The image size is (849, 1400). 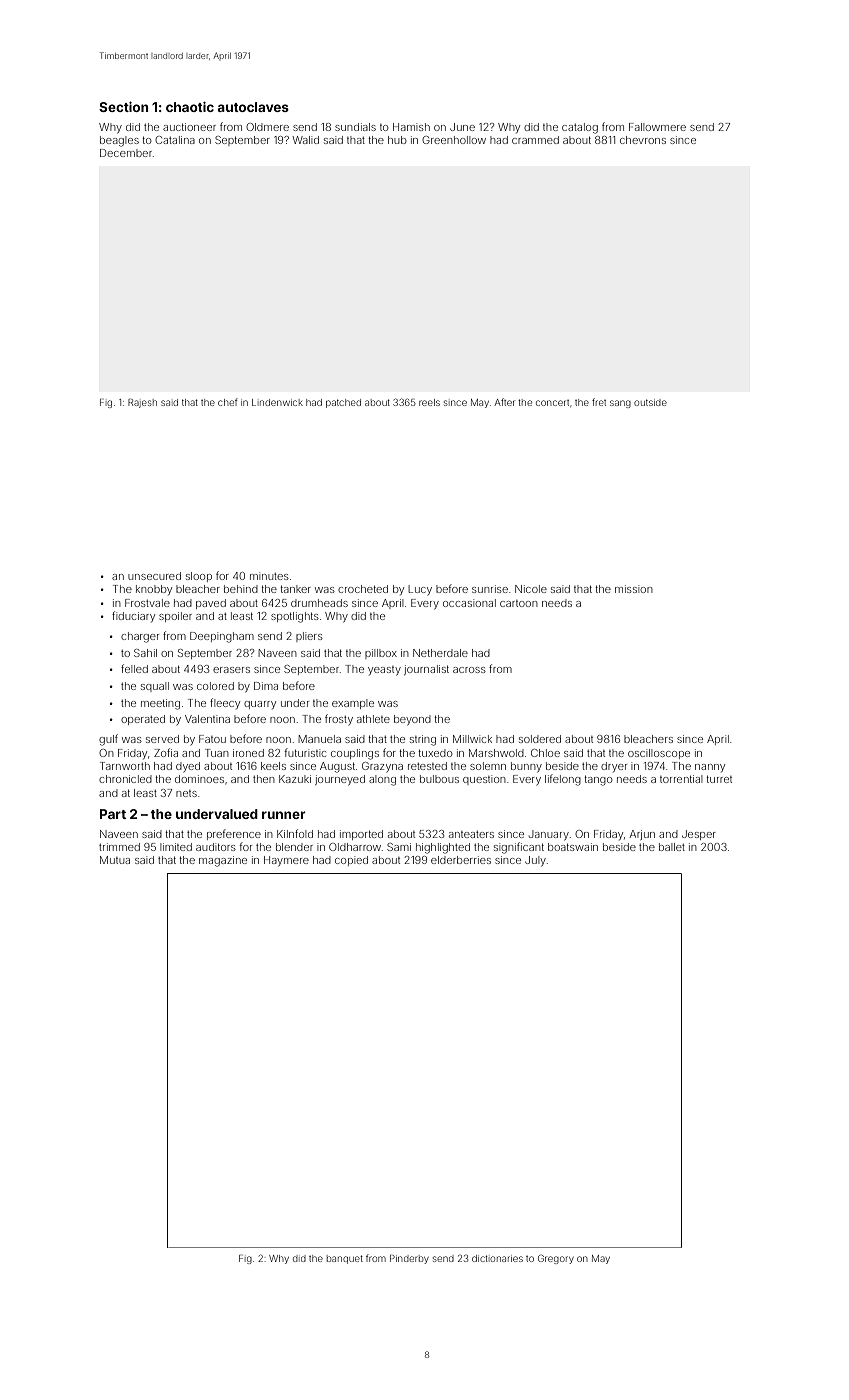 What do you see at coordinates (190, 107) in the screenshot?
I see `chaotic` at bounding box center [190, 107].
